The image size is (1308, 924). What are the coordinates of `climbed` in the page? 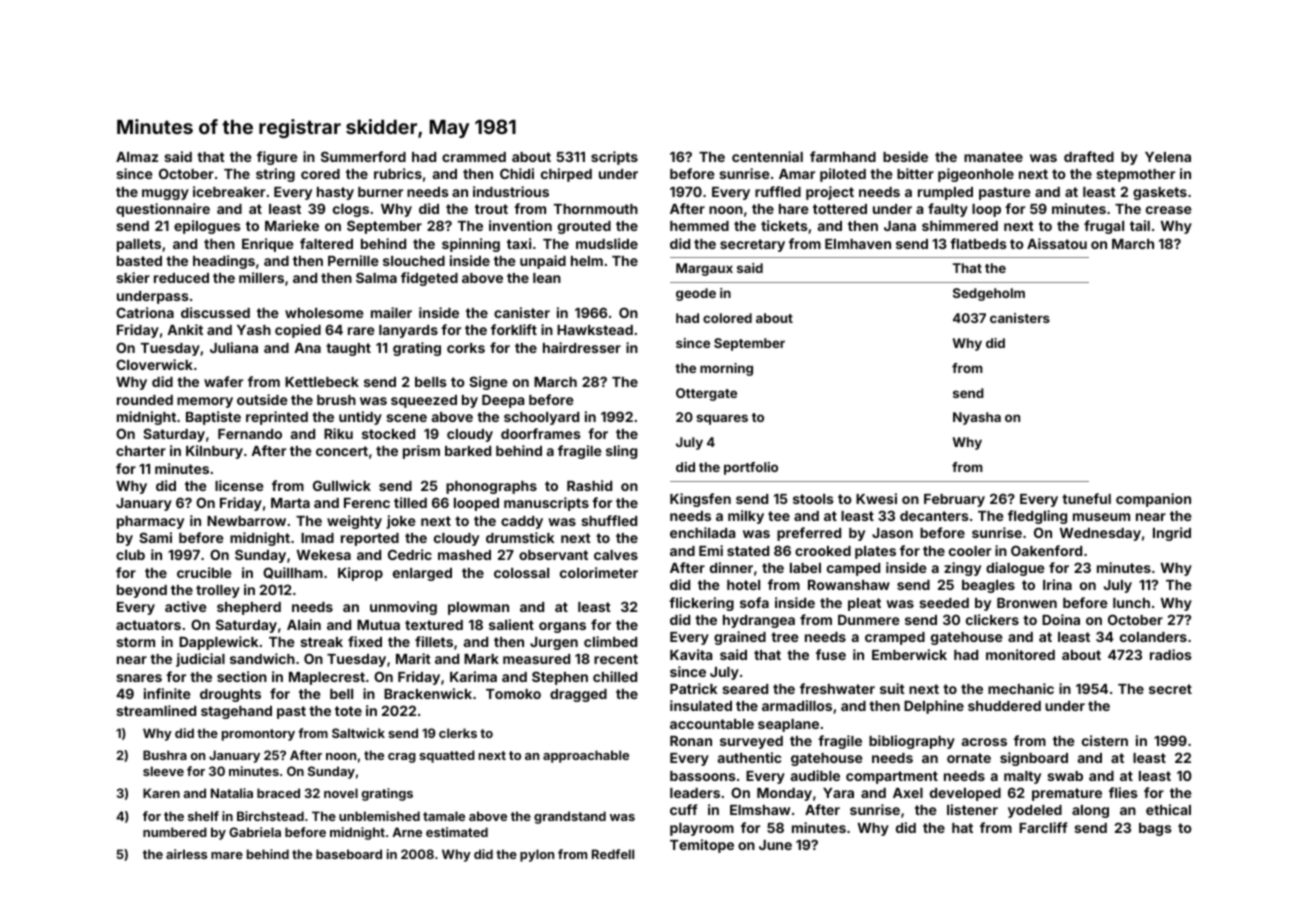 It's located at (610, 641).
